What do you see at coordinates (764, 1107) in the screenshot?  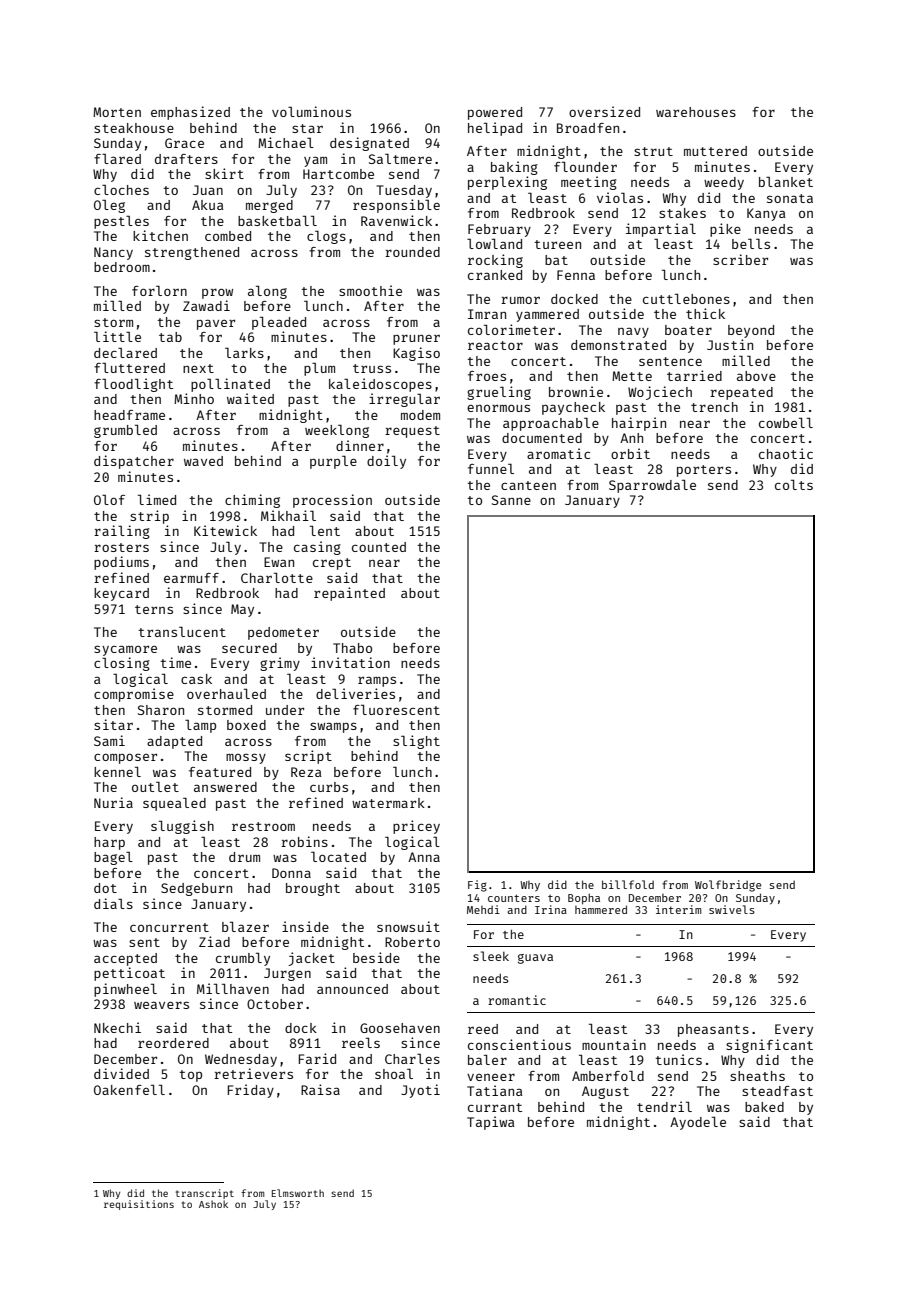 I see `baked` at bounding box center [764, 1107].
